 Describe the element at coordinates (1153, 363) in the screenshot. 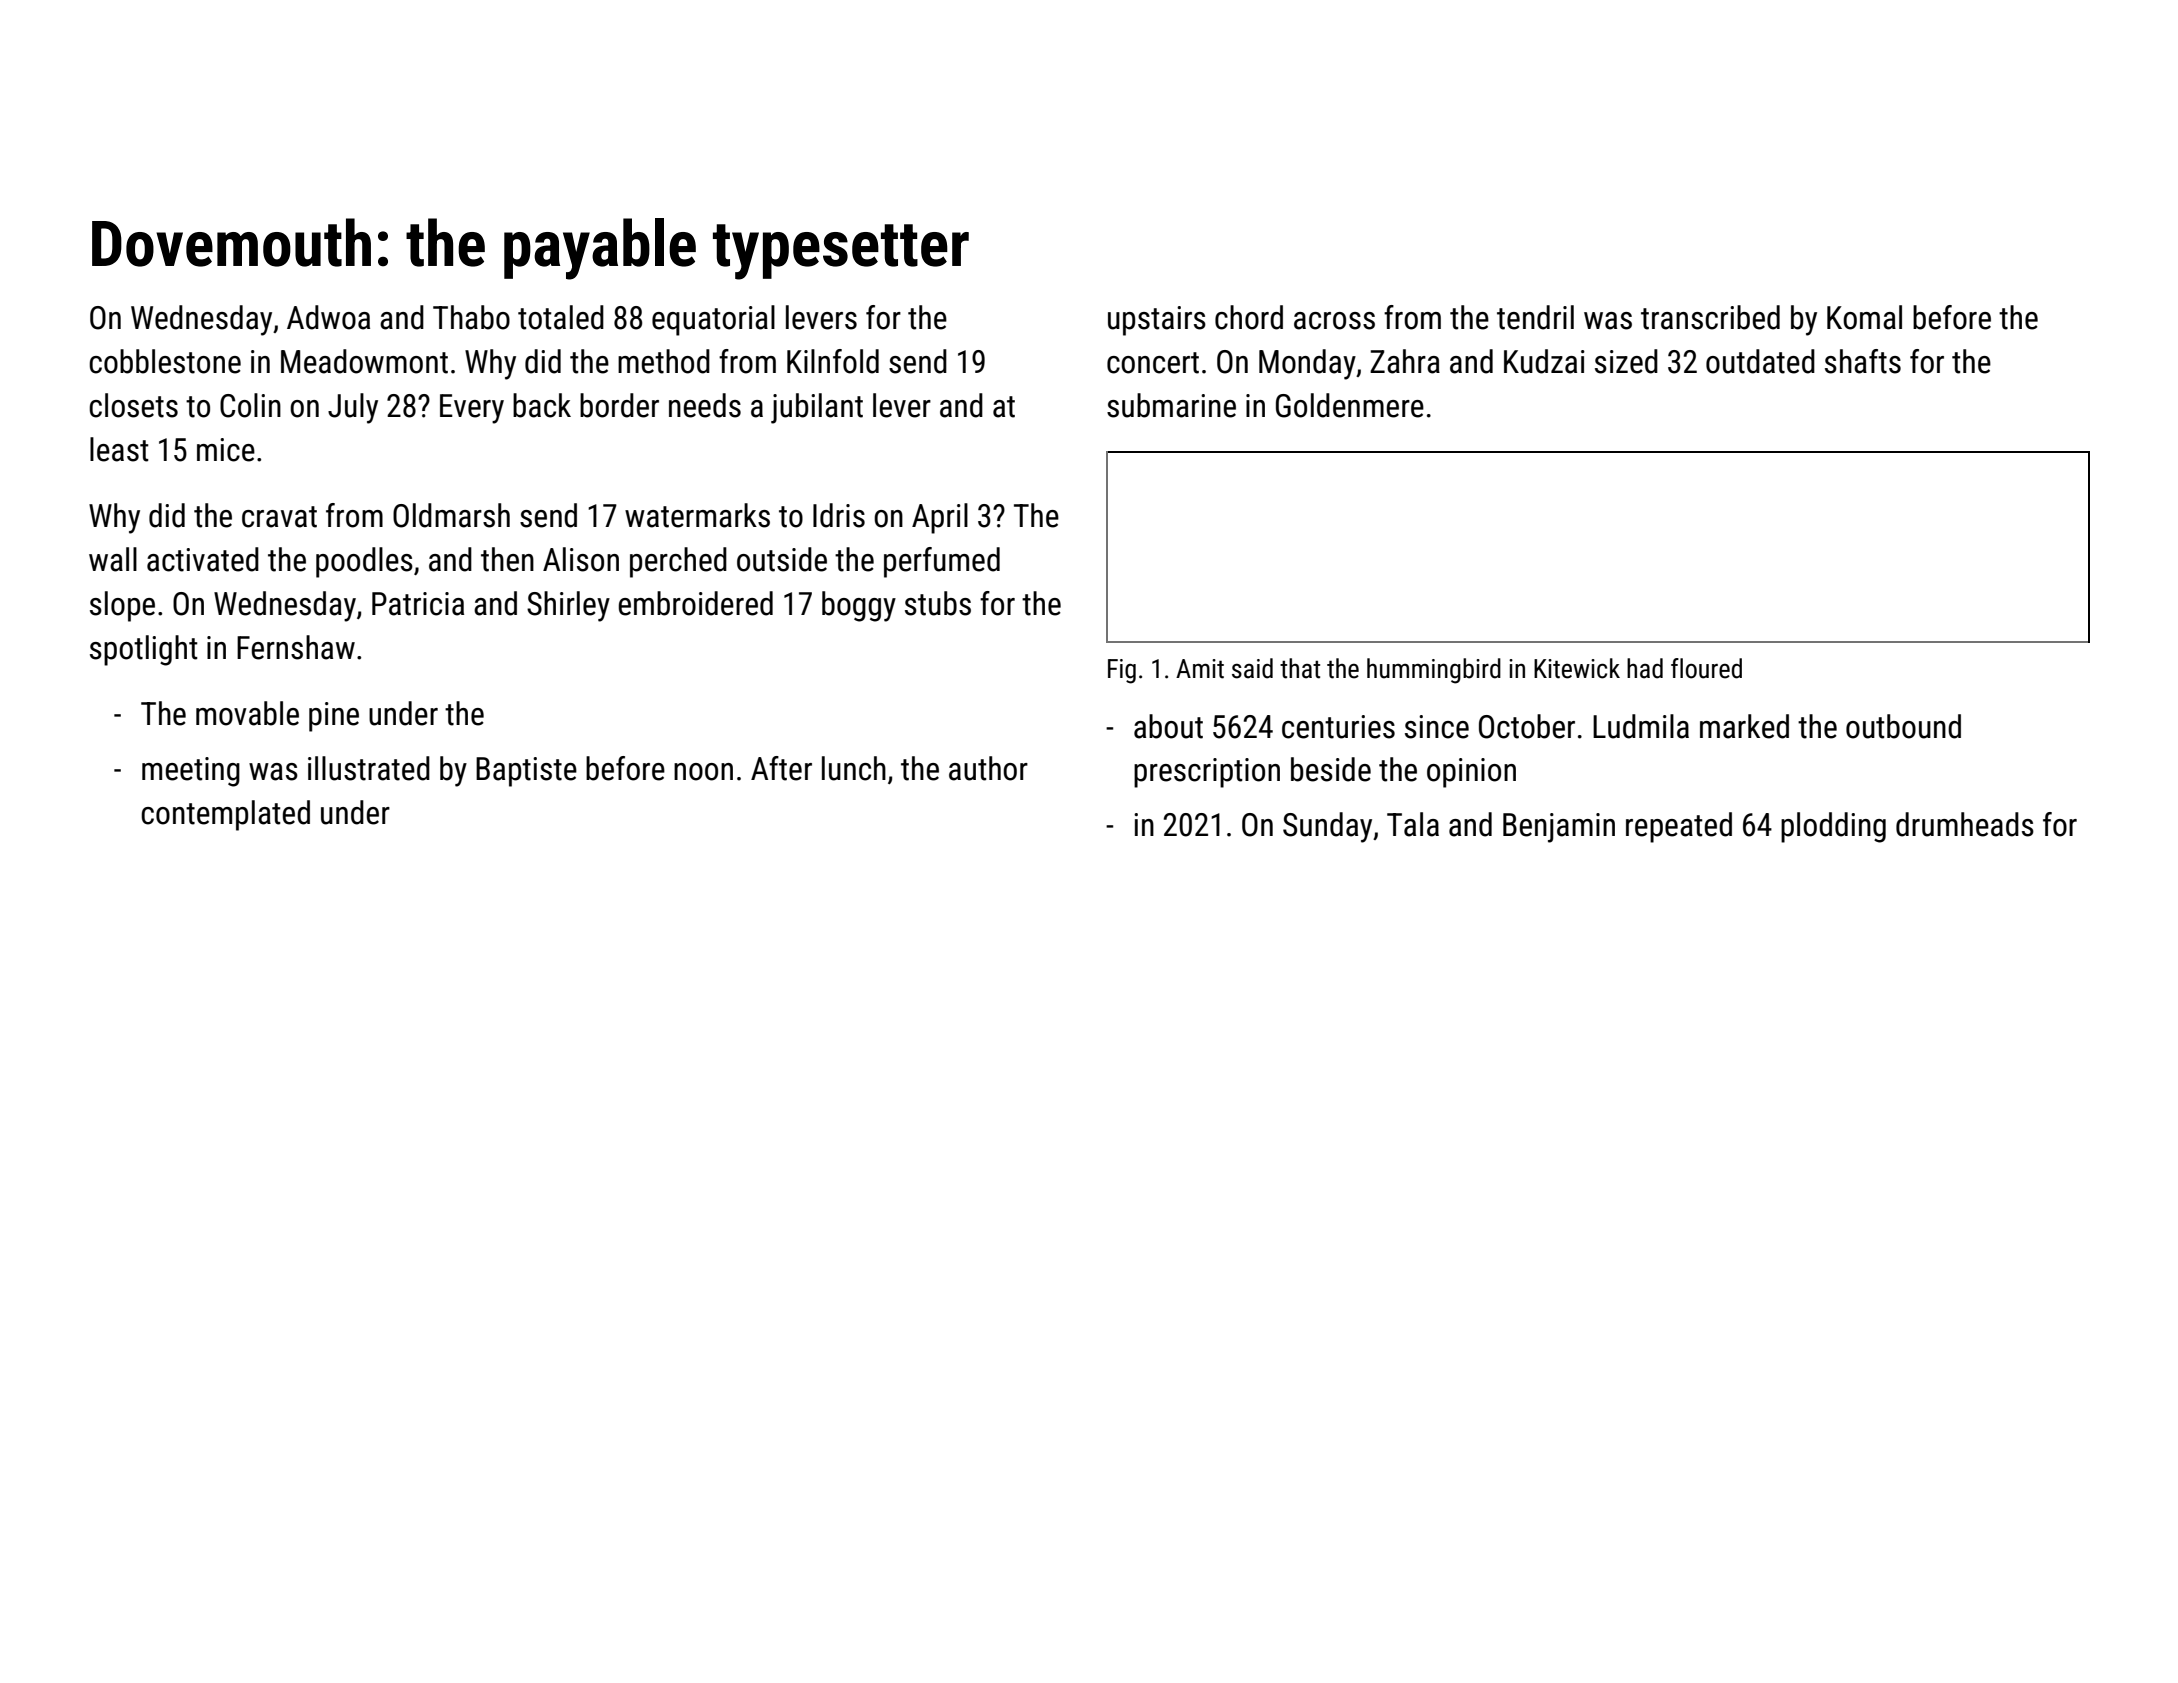

I see `concert` at that location.
